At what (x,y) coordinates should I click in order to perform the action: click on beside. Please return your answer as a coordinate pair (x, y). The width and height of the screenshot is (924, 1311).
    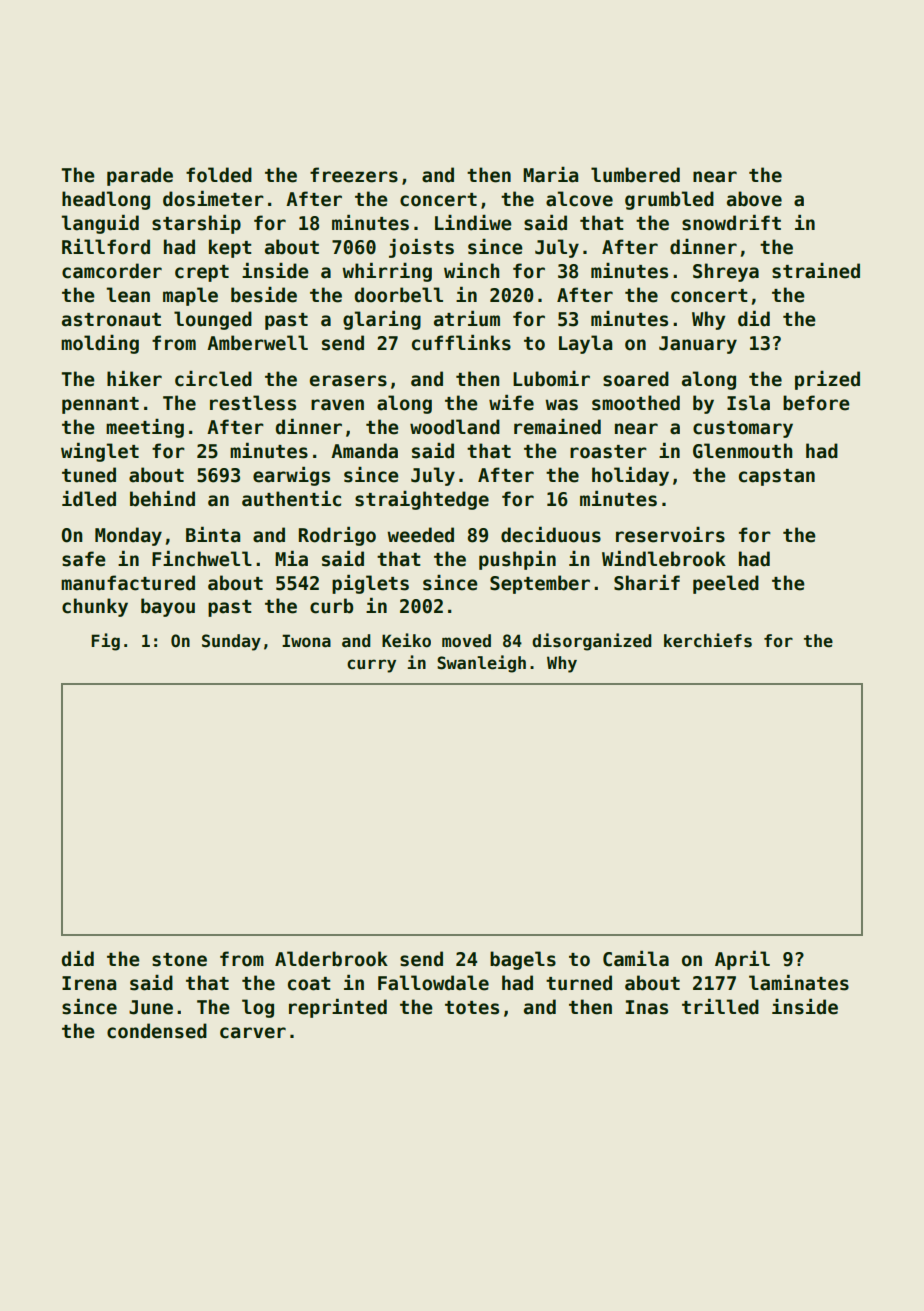
    Looking at the image, I should click on (264, 295).
